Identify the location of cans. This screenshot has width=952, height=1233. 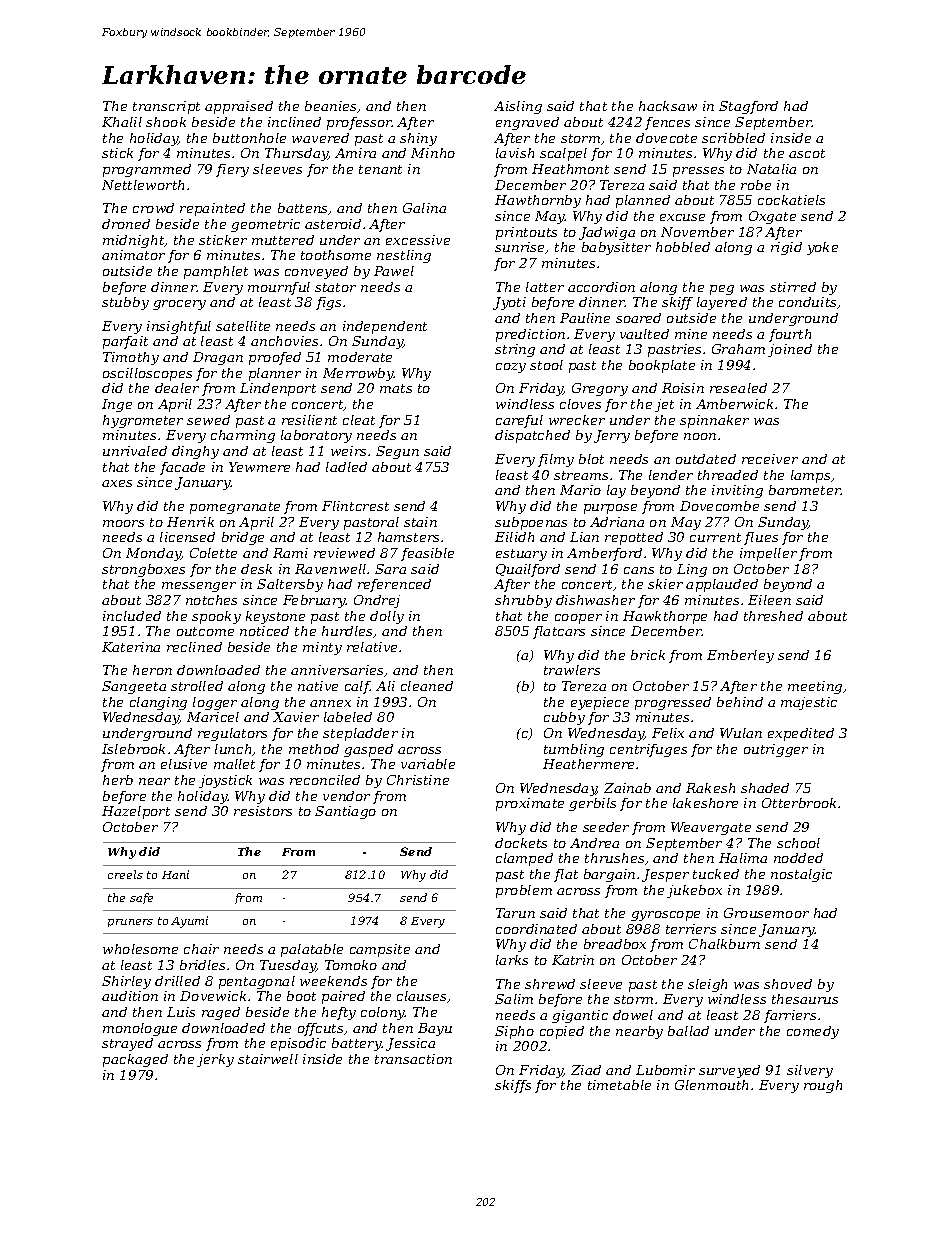
(639, 570).
